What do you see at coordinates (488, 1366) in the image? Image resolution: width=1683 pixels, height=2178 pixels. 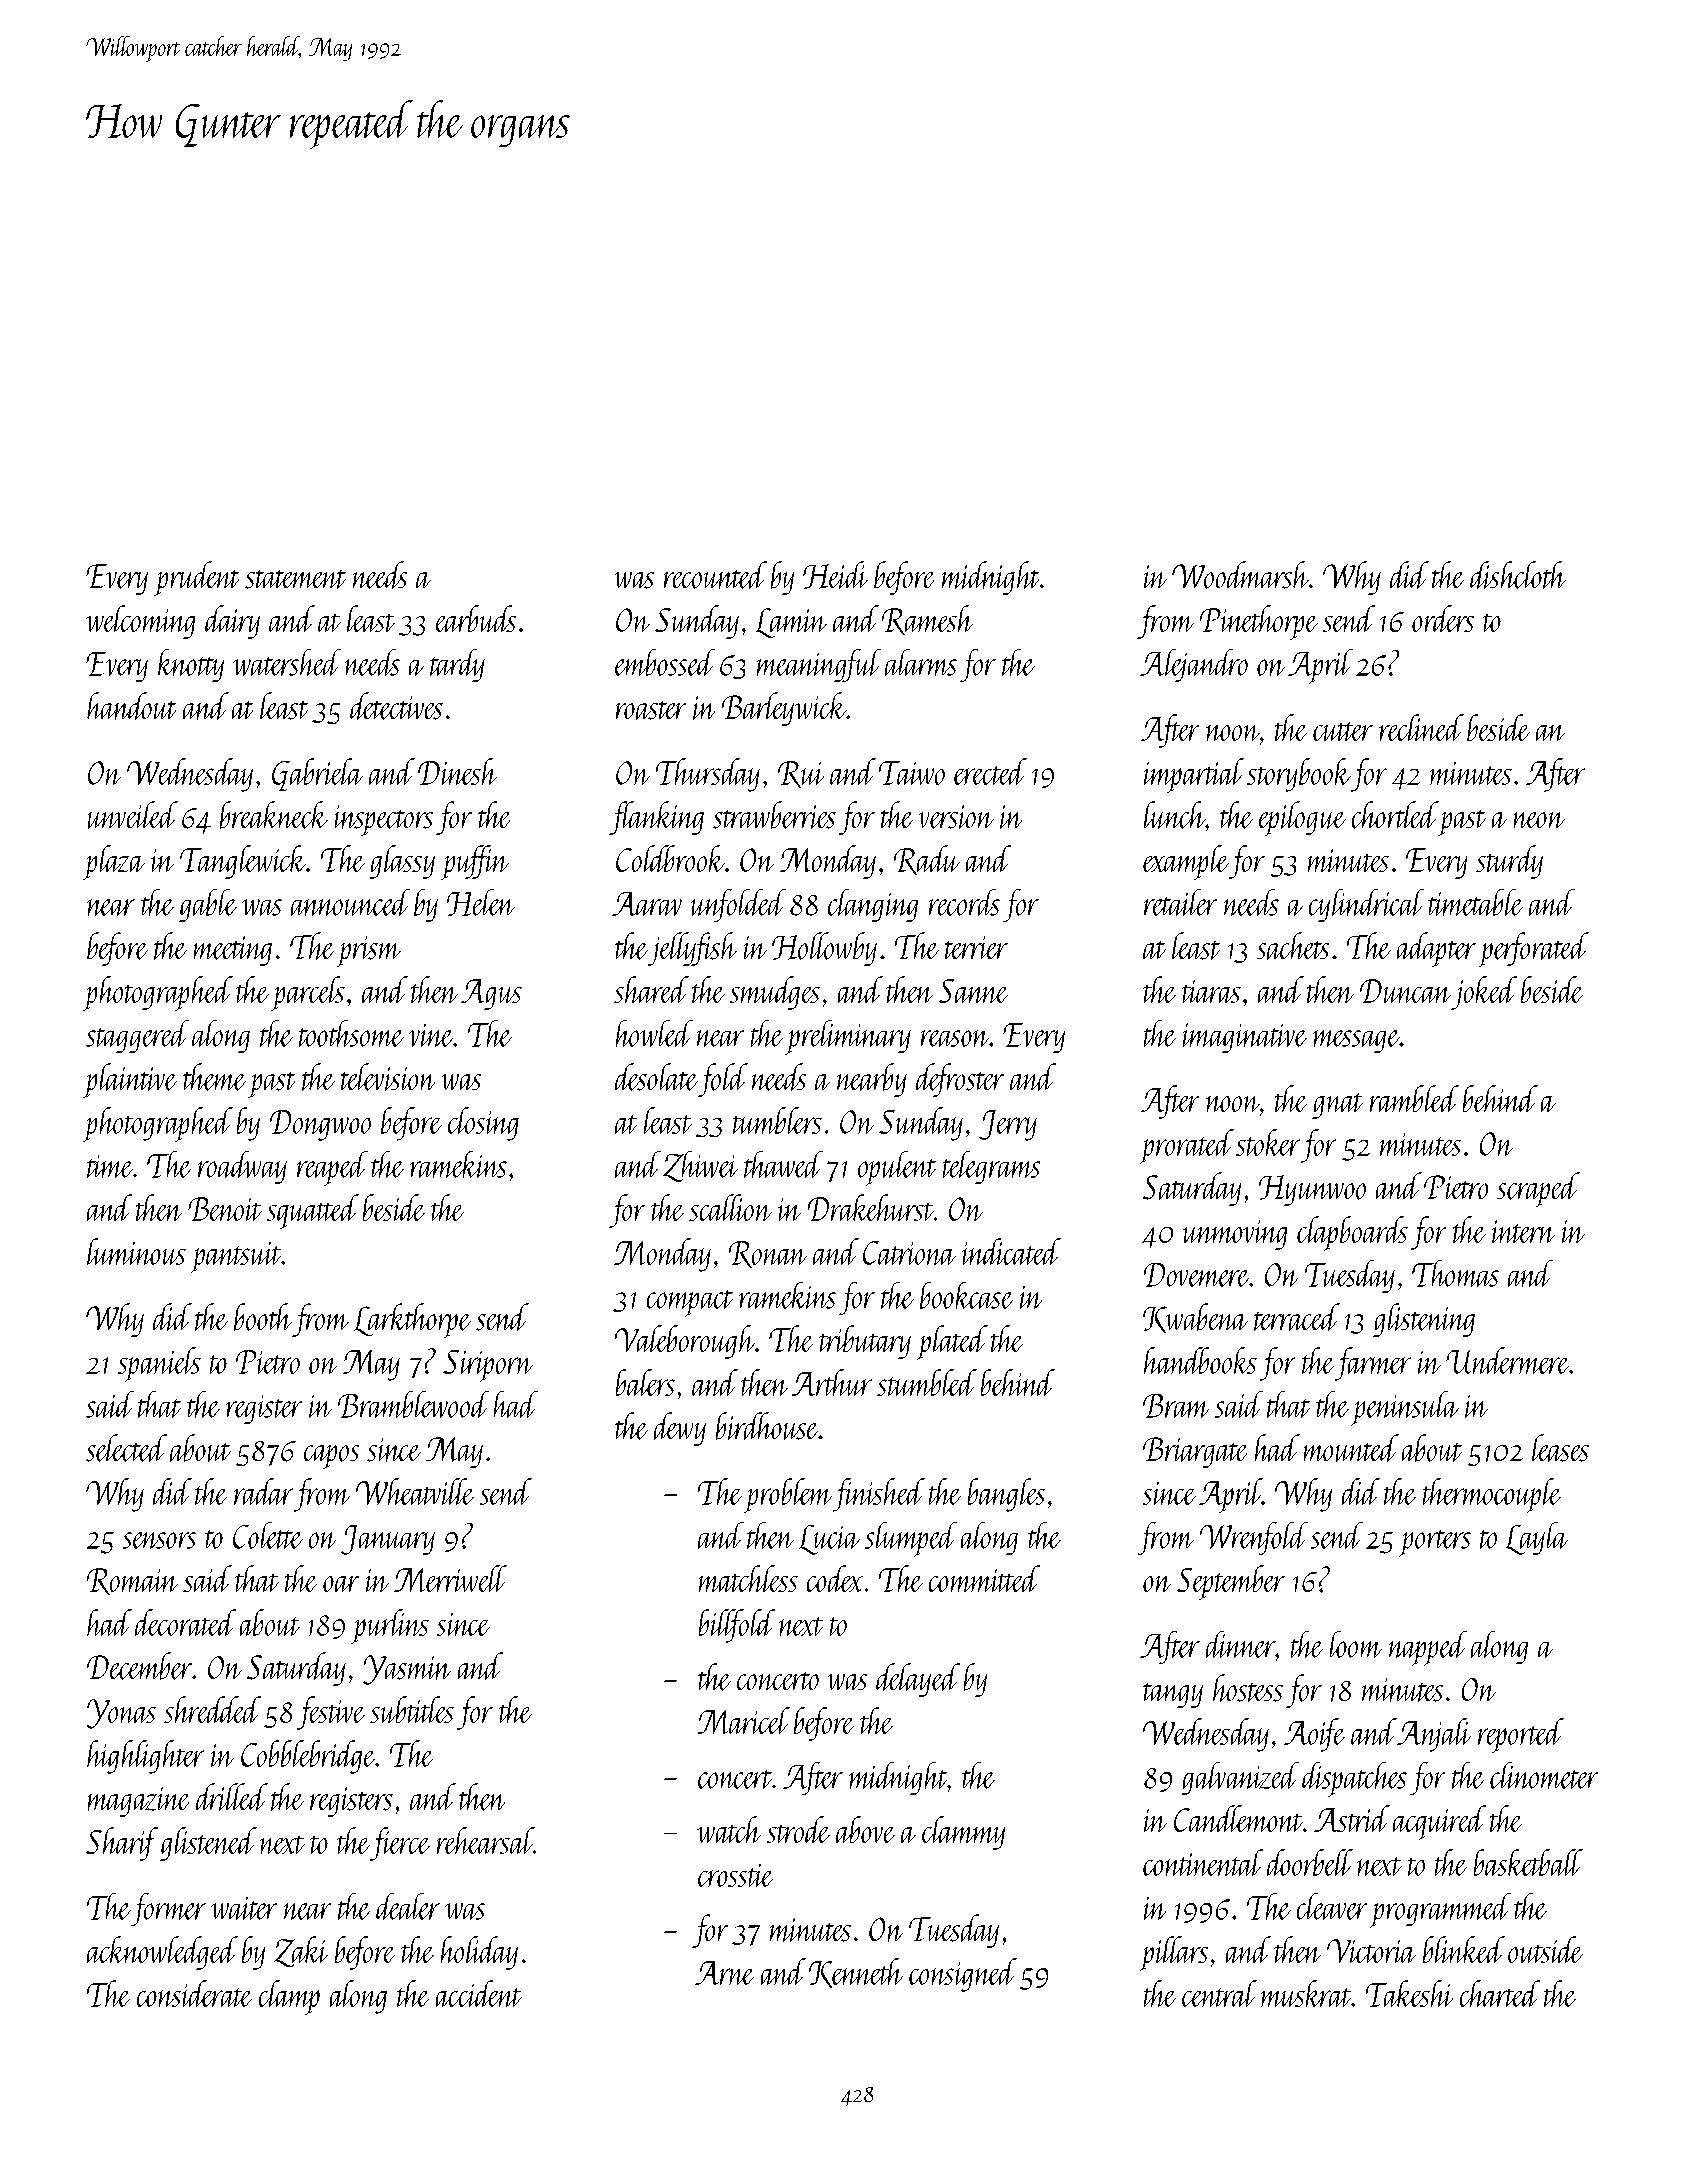 I see `Siriporn` at bounding box center [488, 1366].
